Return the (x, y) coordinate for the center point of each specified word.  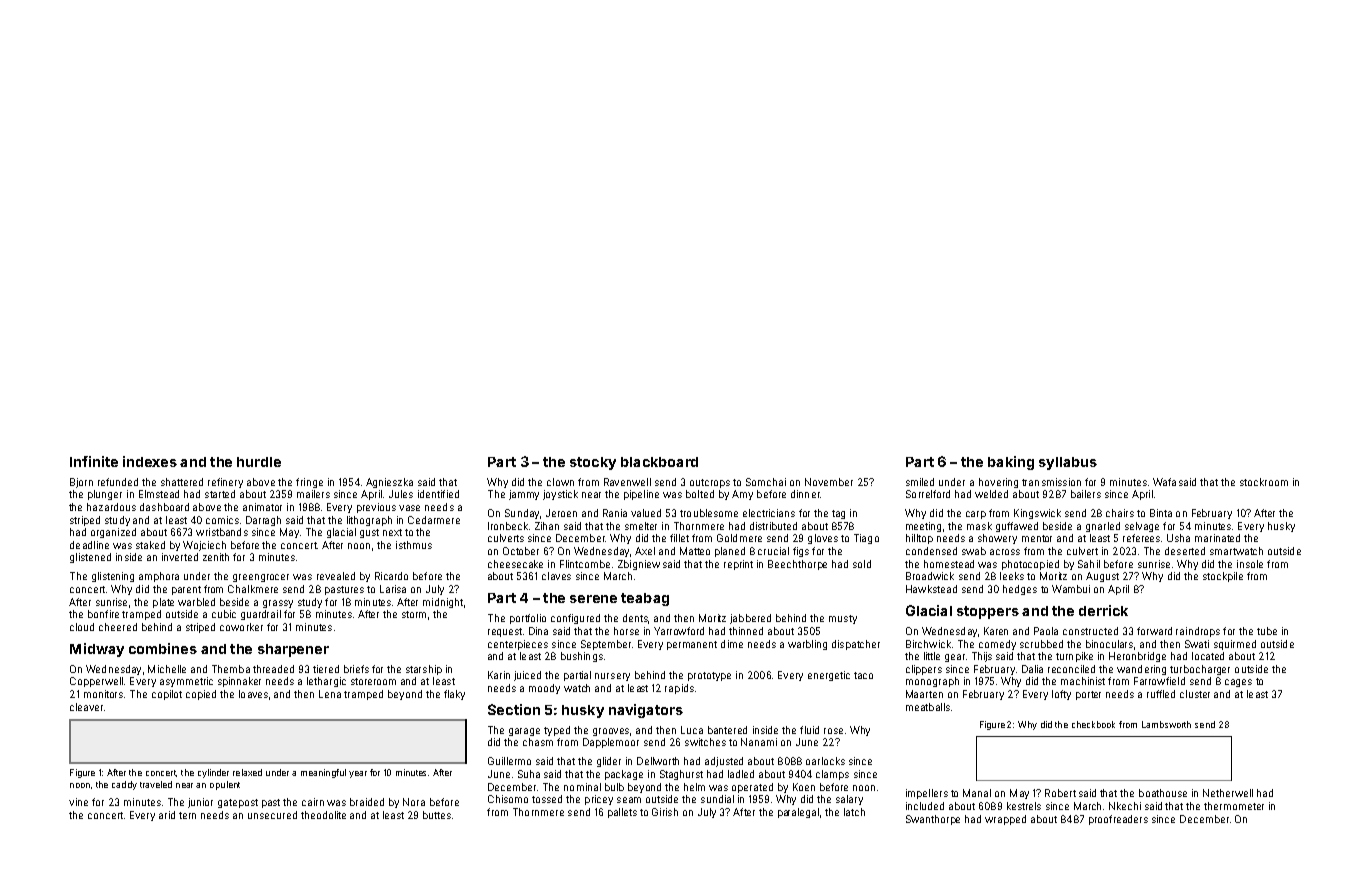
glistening (113, 577)
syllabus (1068, 463)
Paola (1046, 631)
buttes (437, 815)
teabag (645, 599)
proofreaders (1118, 820)
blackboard (659, 462)
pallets (622, 813)
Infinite (94, 461)
